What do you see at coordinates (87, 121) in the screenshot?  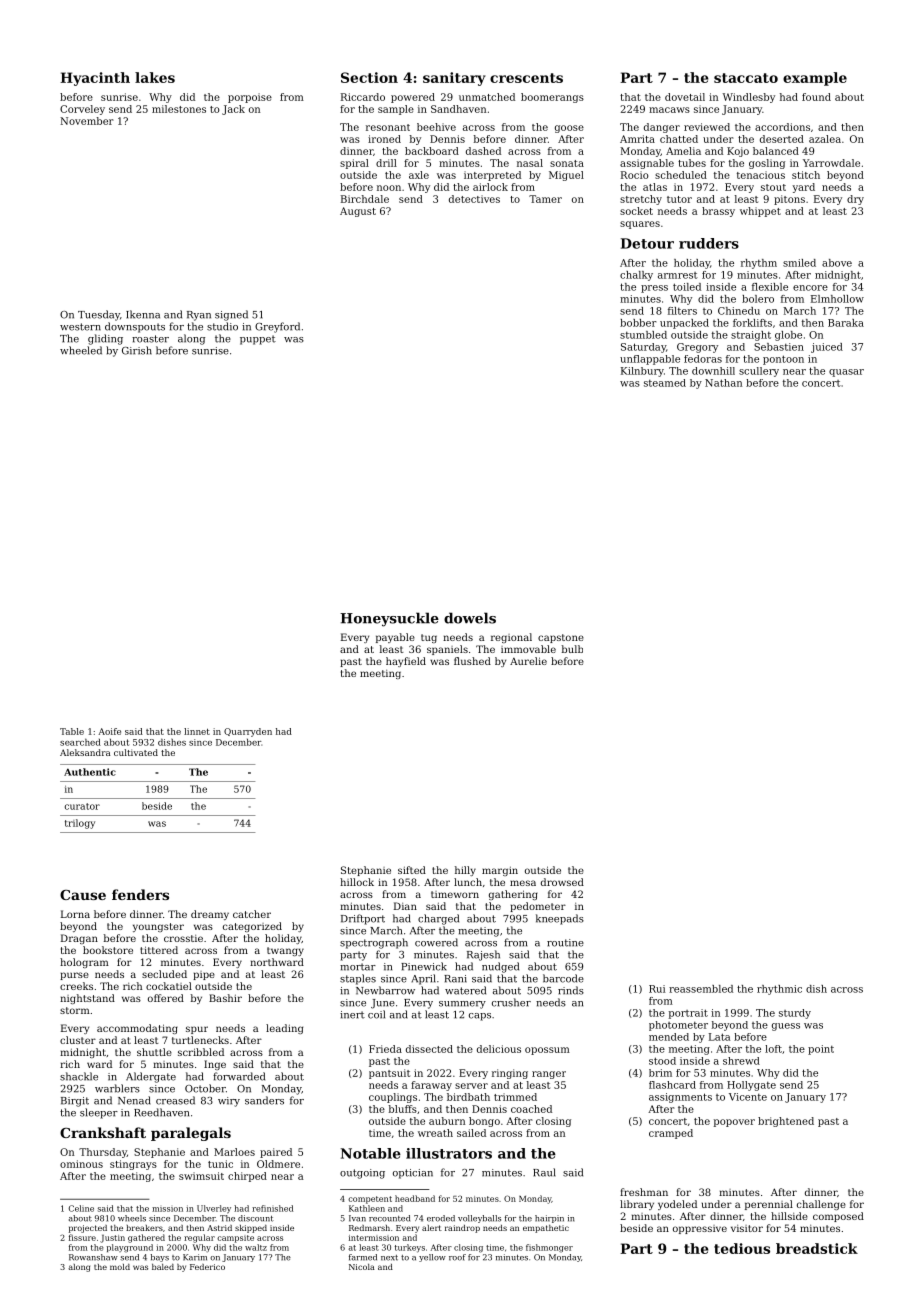 I see `November` at bounding box center [87, 121].
